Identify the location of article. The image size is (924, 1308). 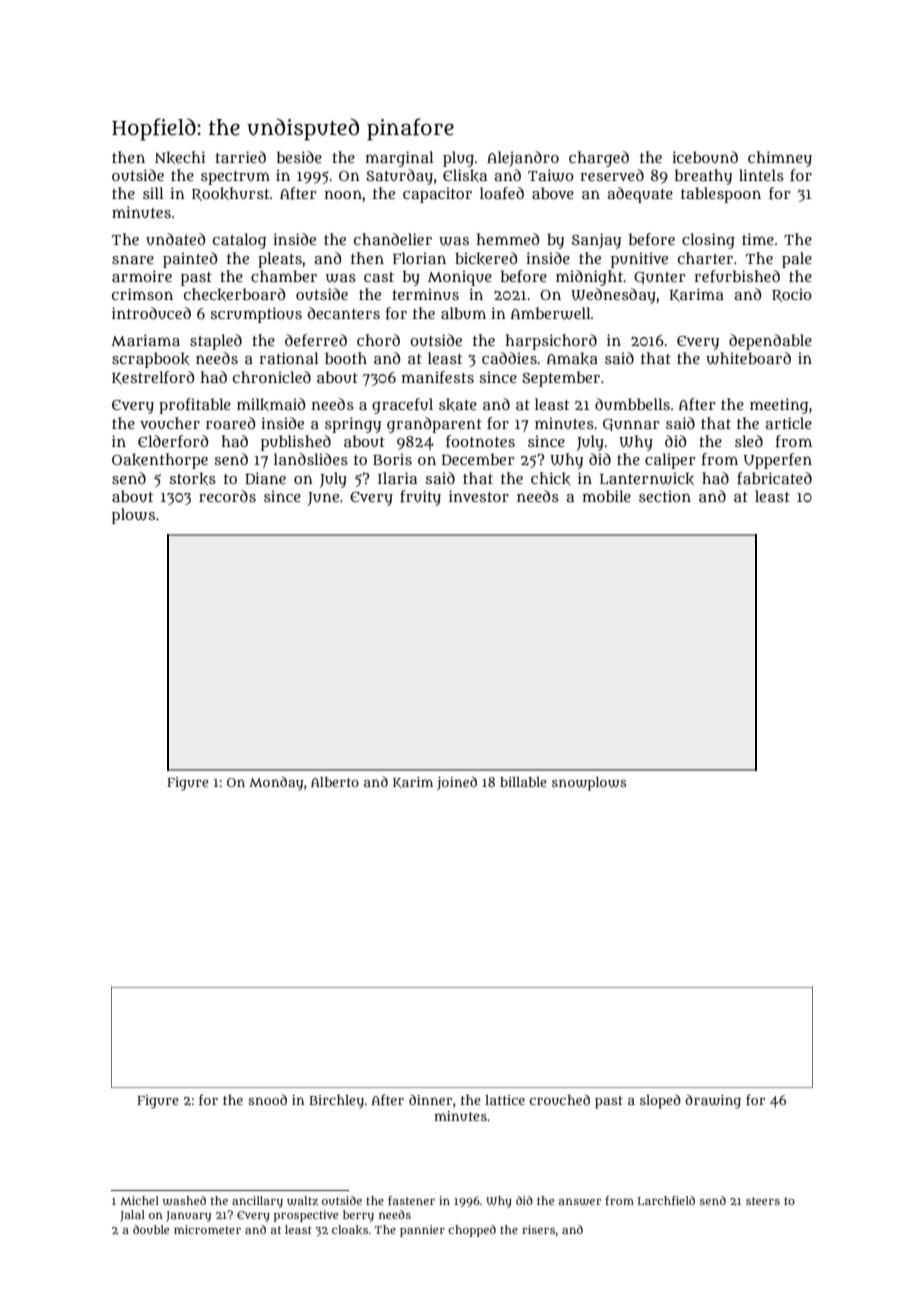
(789, 423).
